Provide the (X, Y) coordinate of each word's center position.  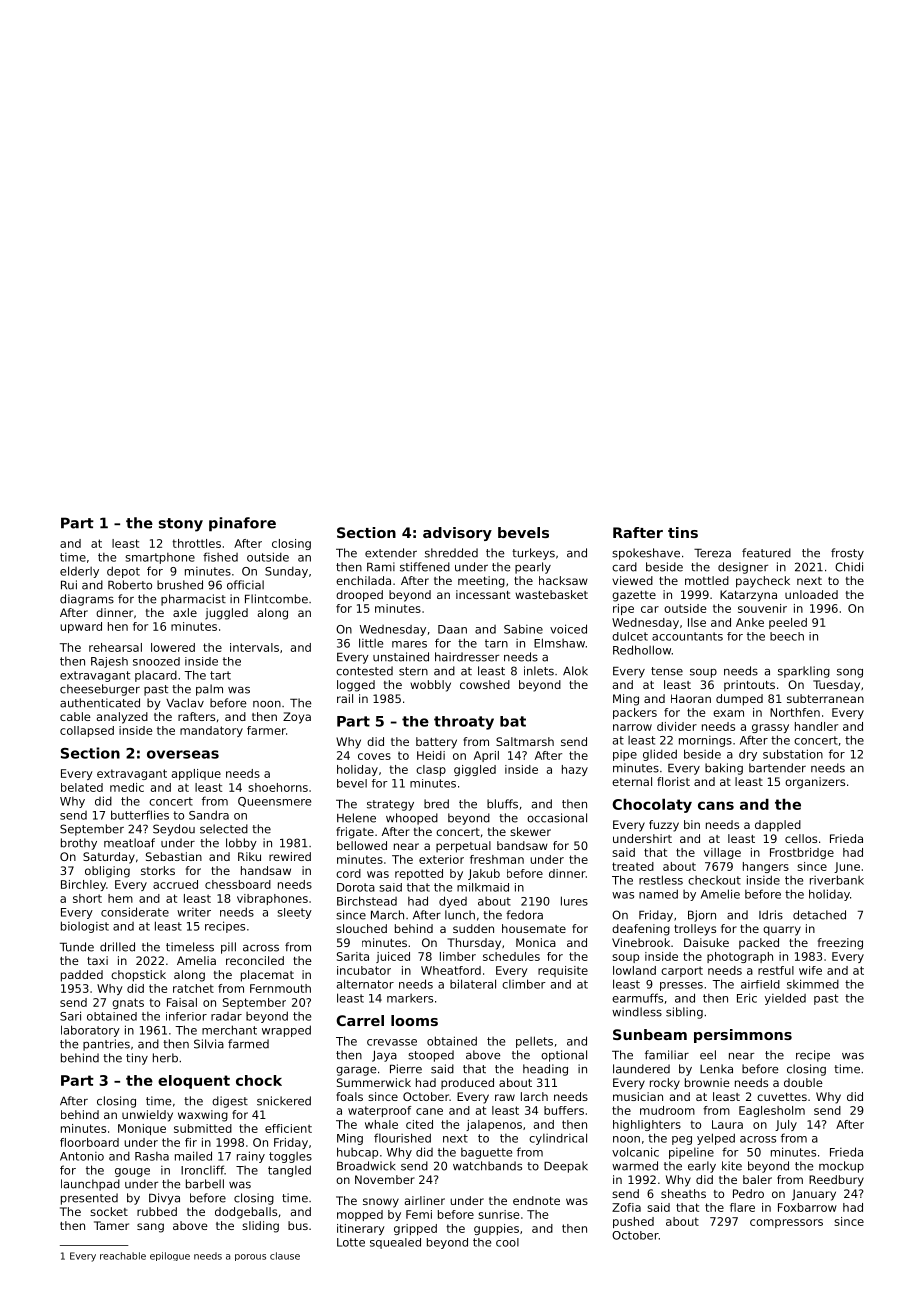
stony (181, 525)
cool (507, 1242)
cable (75, 716)
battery (436, 743)
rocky (665, 1084)
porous (250, 1257)
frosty (847, 554)
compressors (786, 1223)
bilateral (473, 984)
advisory (457, 534)
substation (793, 754)
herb (165, 1058)
